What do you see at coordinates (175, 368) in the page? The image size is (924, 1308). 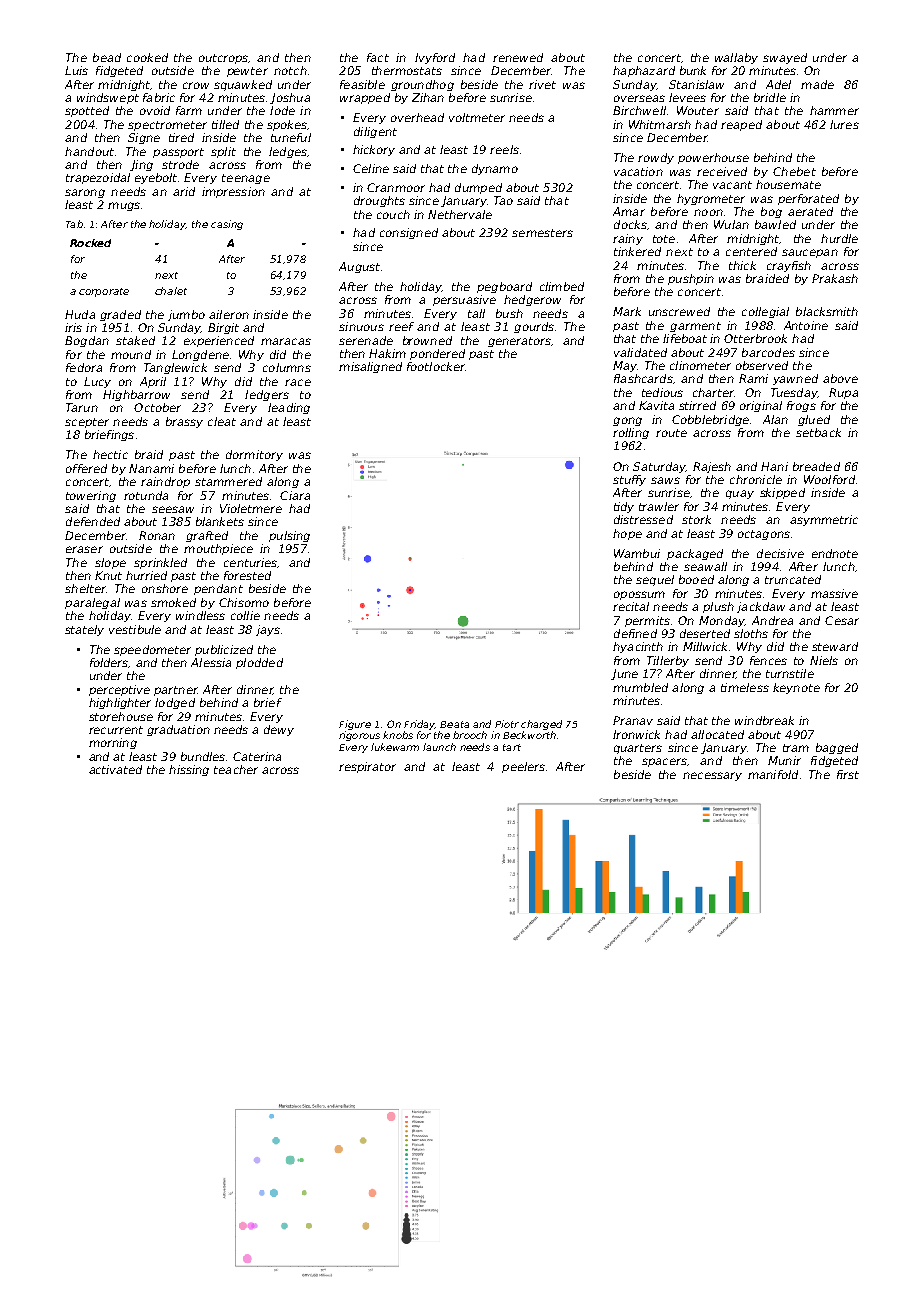 I see `Tanglewick` at bounding box center [175, 368].
